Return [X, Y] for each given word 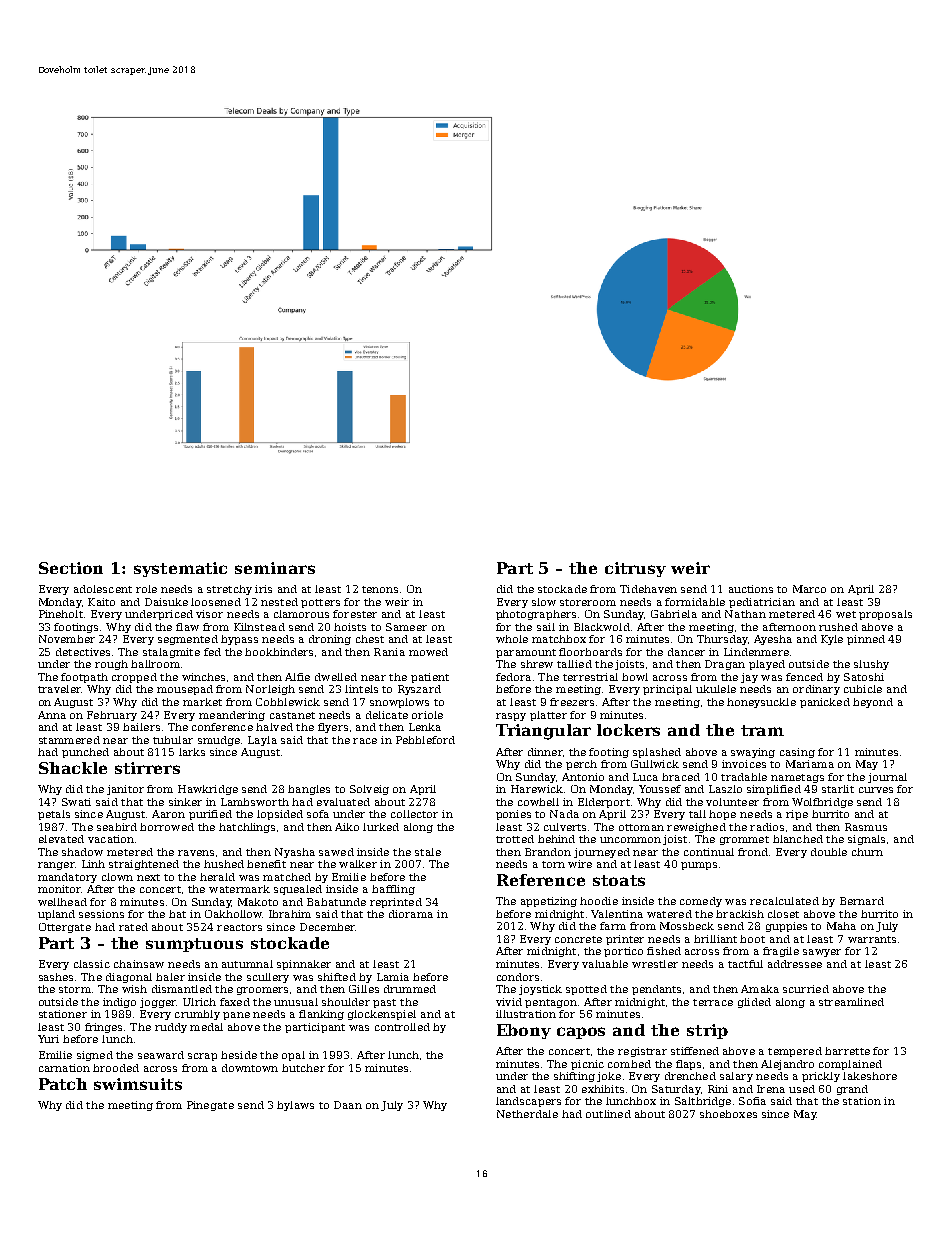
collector [414, 814]
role [146, 589]
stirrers [147, 768]
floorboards [590, 652]
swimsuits [138, 1084]
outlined [608, 1114]
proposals [885, 615]
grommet [744, 840]
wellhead [62, 902]
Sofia [752, 1101]
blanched [798, 839]
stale [428, 852]
